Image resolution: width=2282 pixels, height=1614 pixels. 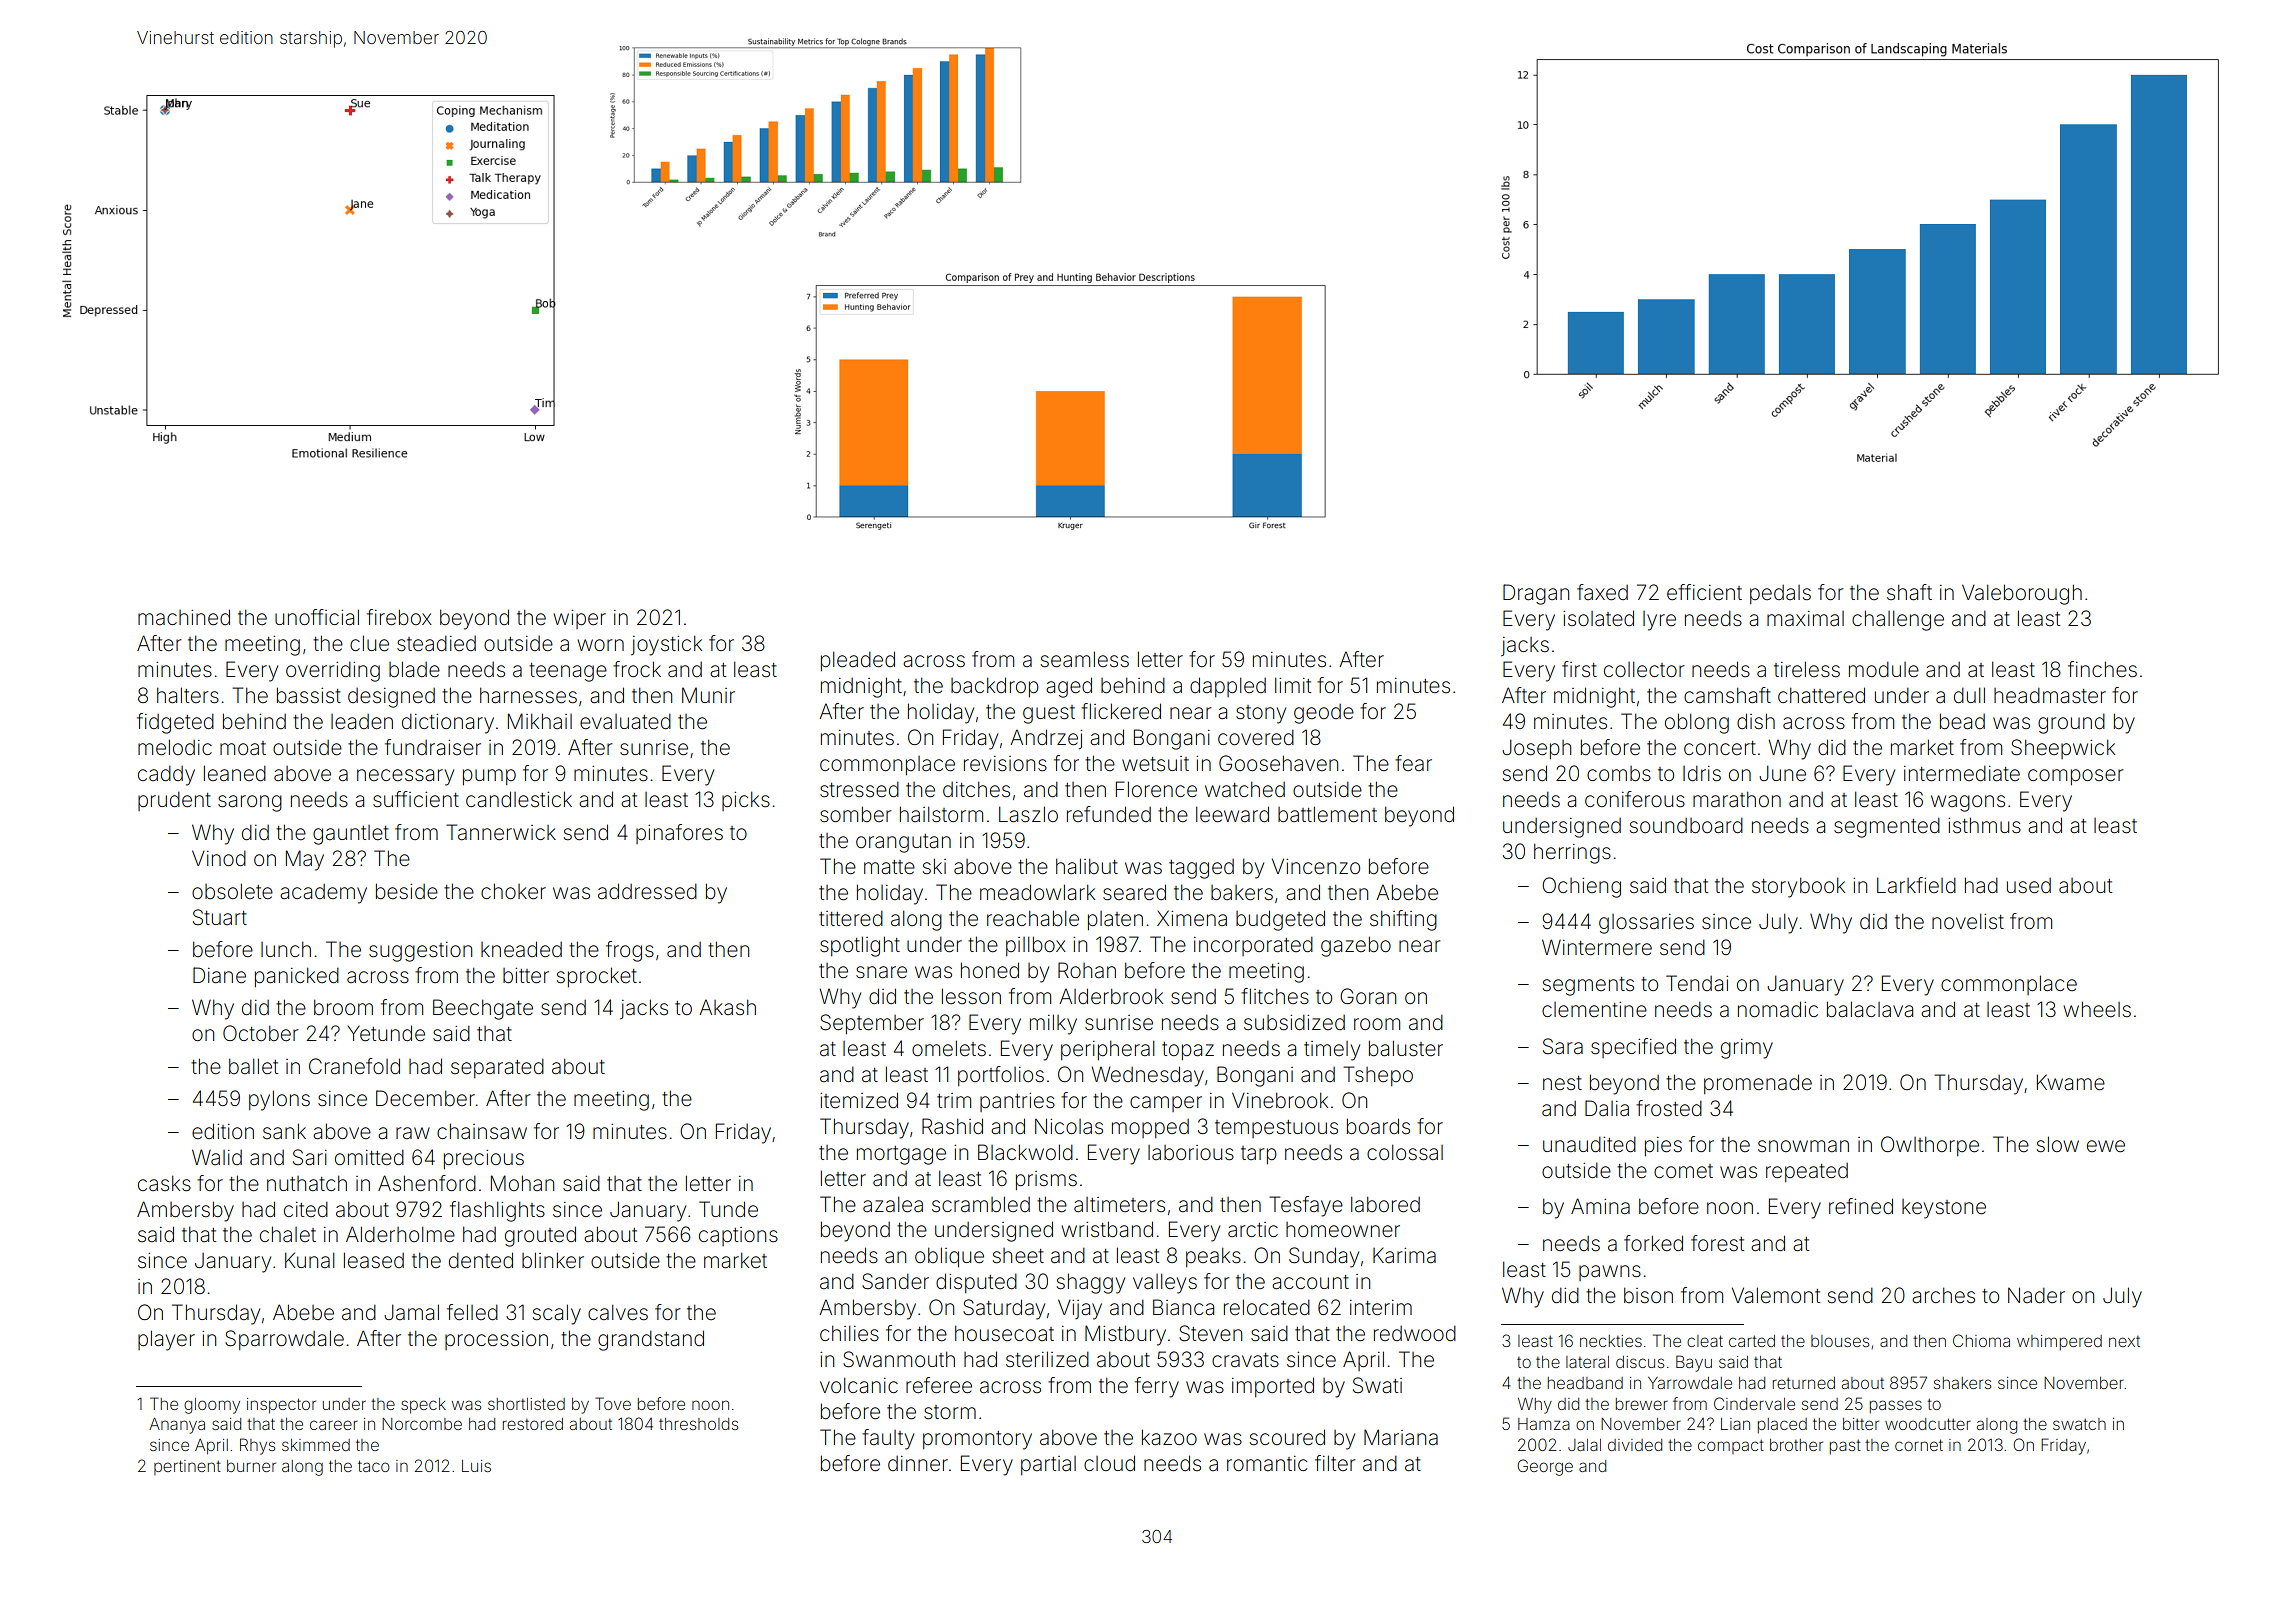 What do you see at coordinates (1984, 825) in the screenshot?
I see `isthmus` at bounding box center [1984, 825].
